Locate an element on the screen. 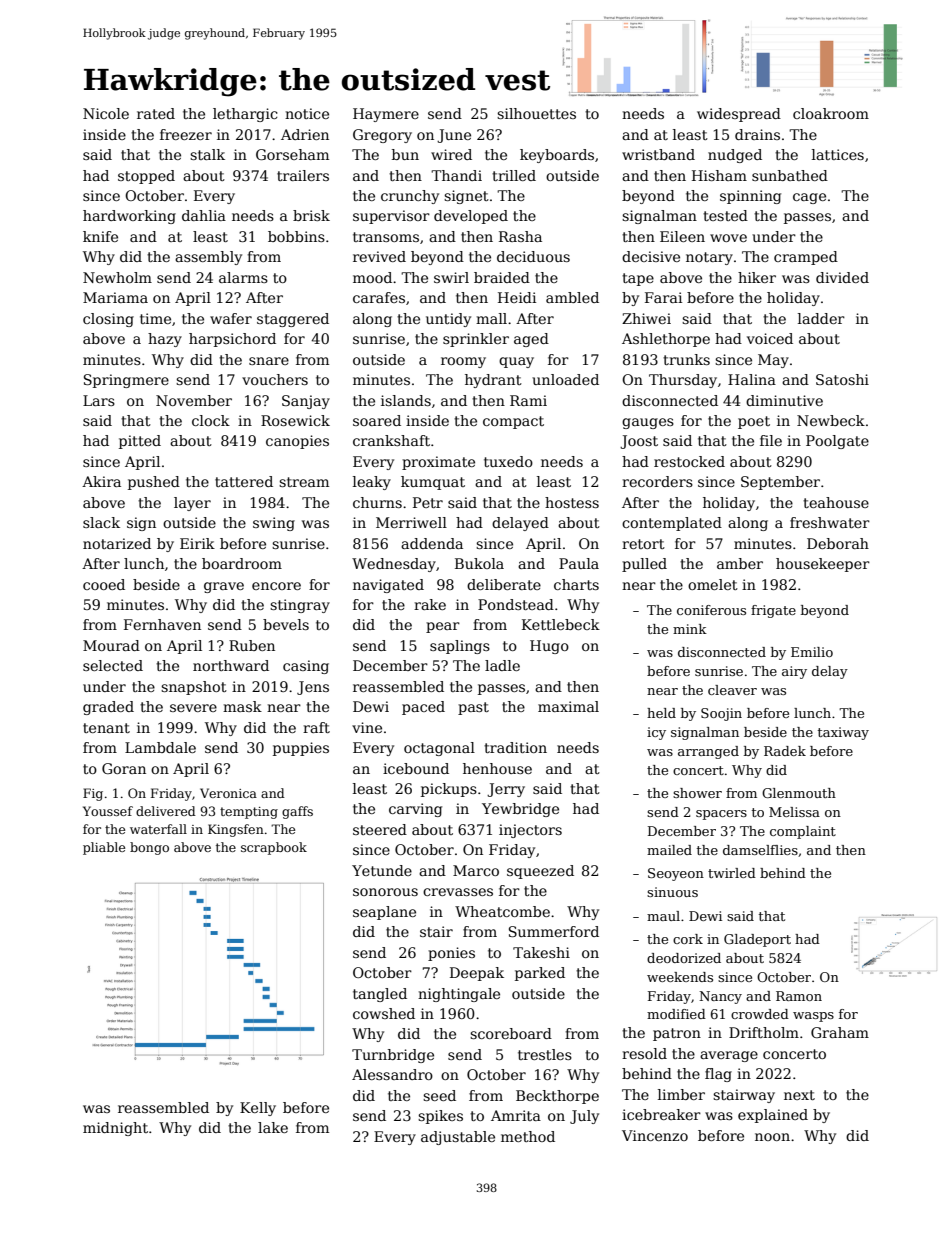 Image resolution: width=952 pixels, height=1233 pixels. past is located at coordinates (473, 708).
